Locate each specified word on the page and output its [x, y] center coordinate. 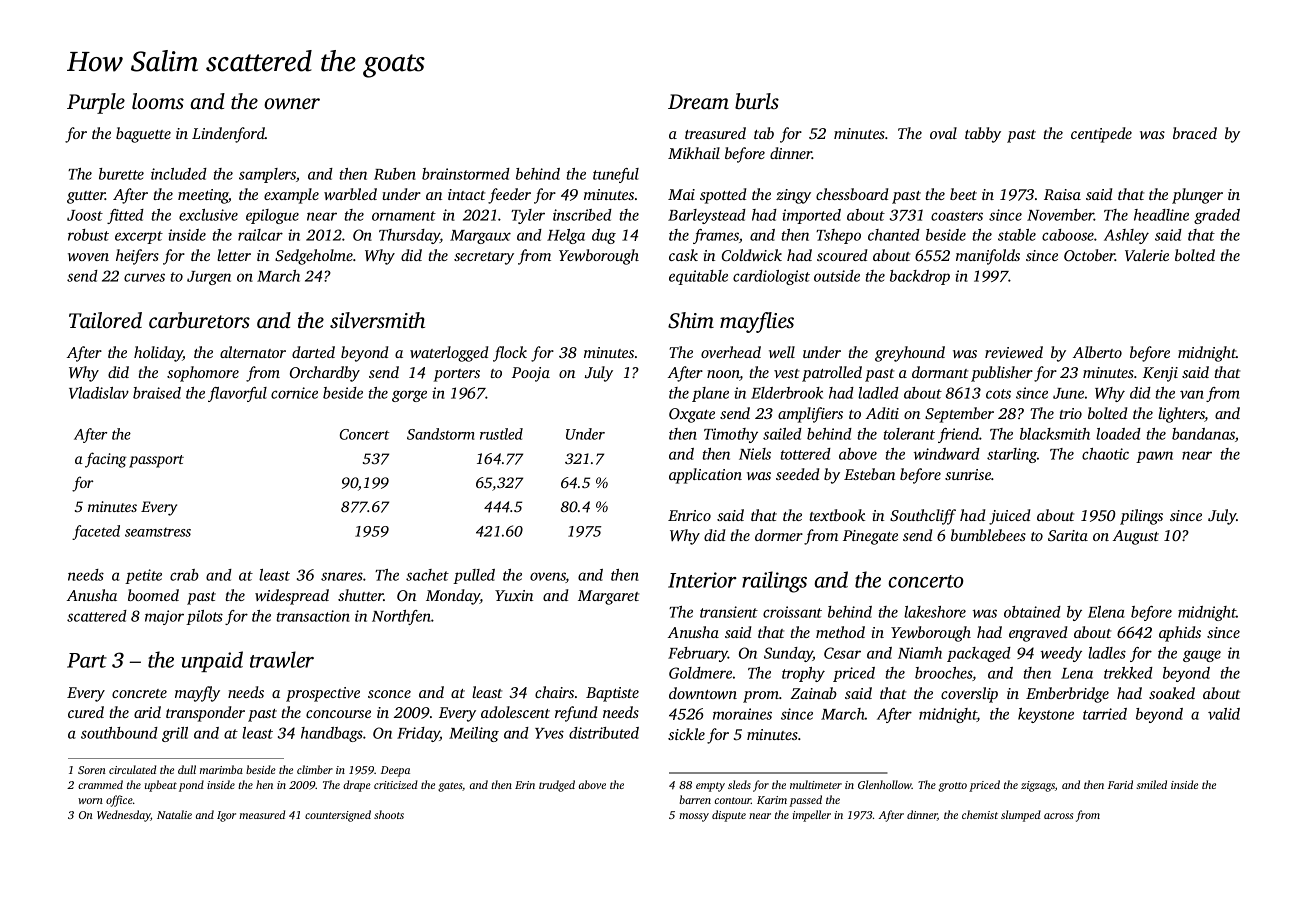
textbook [837, 515]
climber [315, 769]
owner [292, 103]
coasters [957, 216]
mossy [694, 817]
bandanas [1203, 434]
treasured [715, 133]
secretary [484, 258]
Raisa [1062, 194]
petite [143, 576]
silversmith [377, 320]
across [1058, 816]
